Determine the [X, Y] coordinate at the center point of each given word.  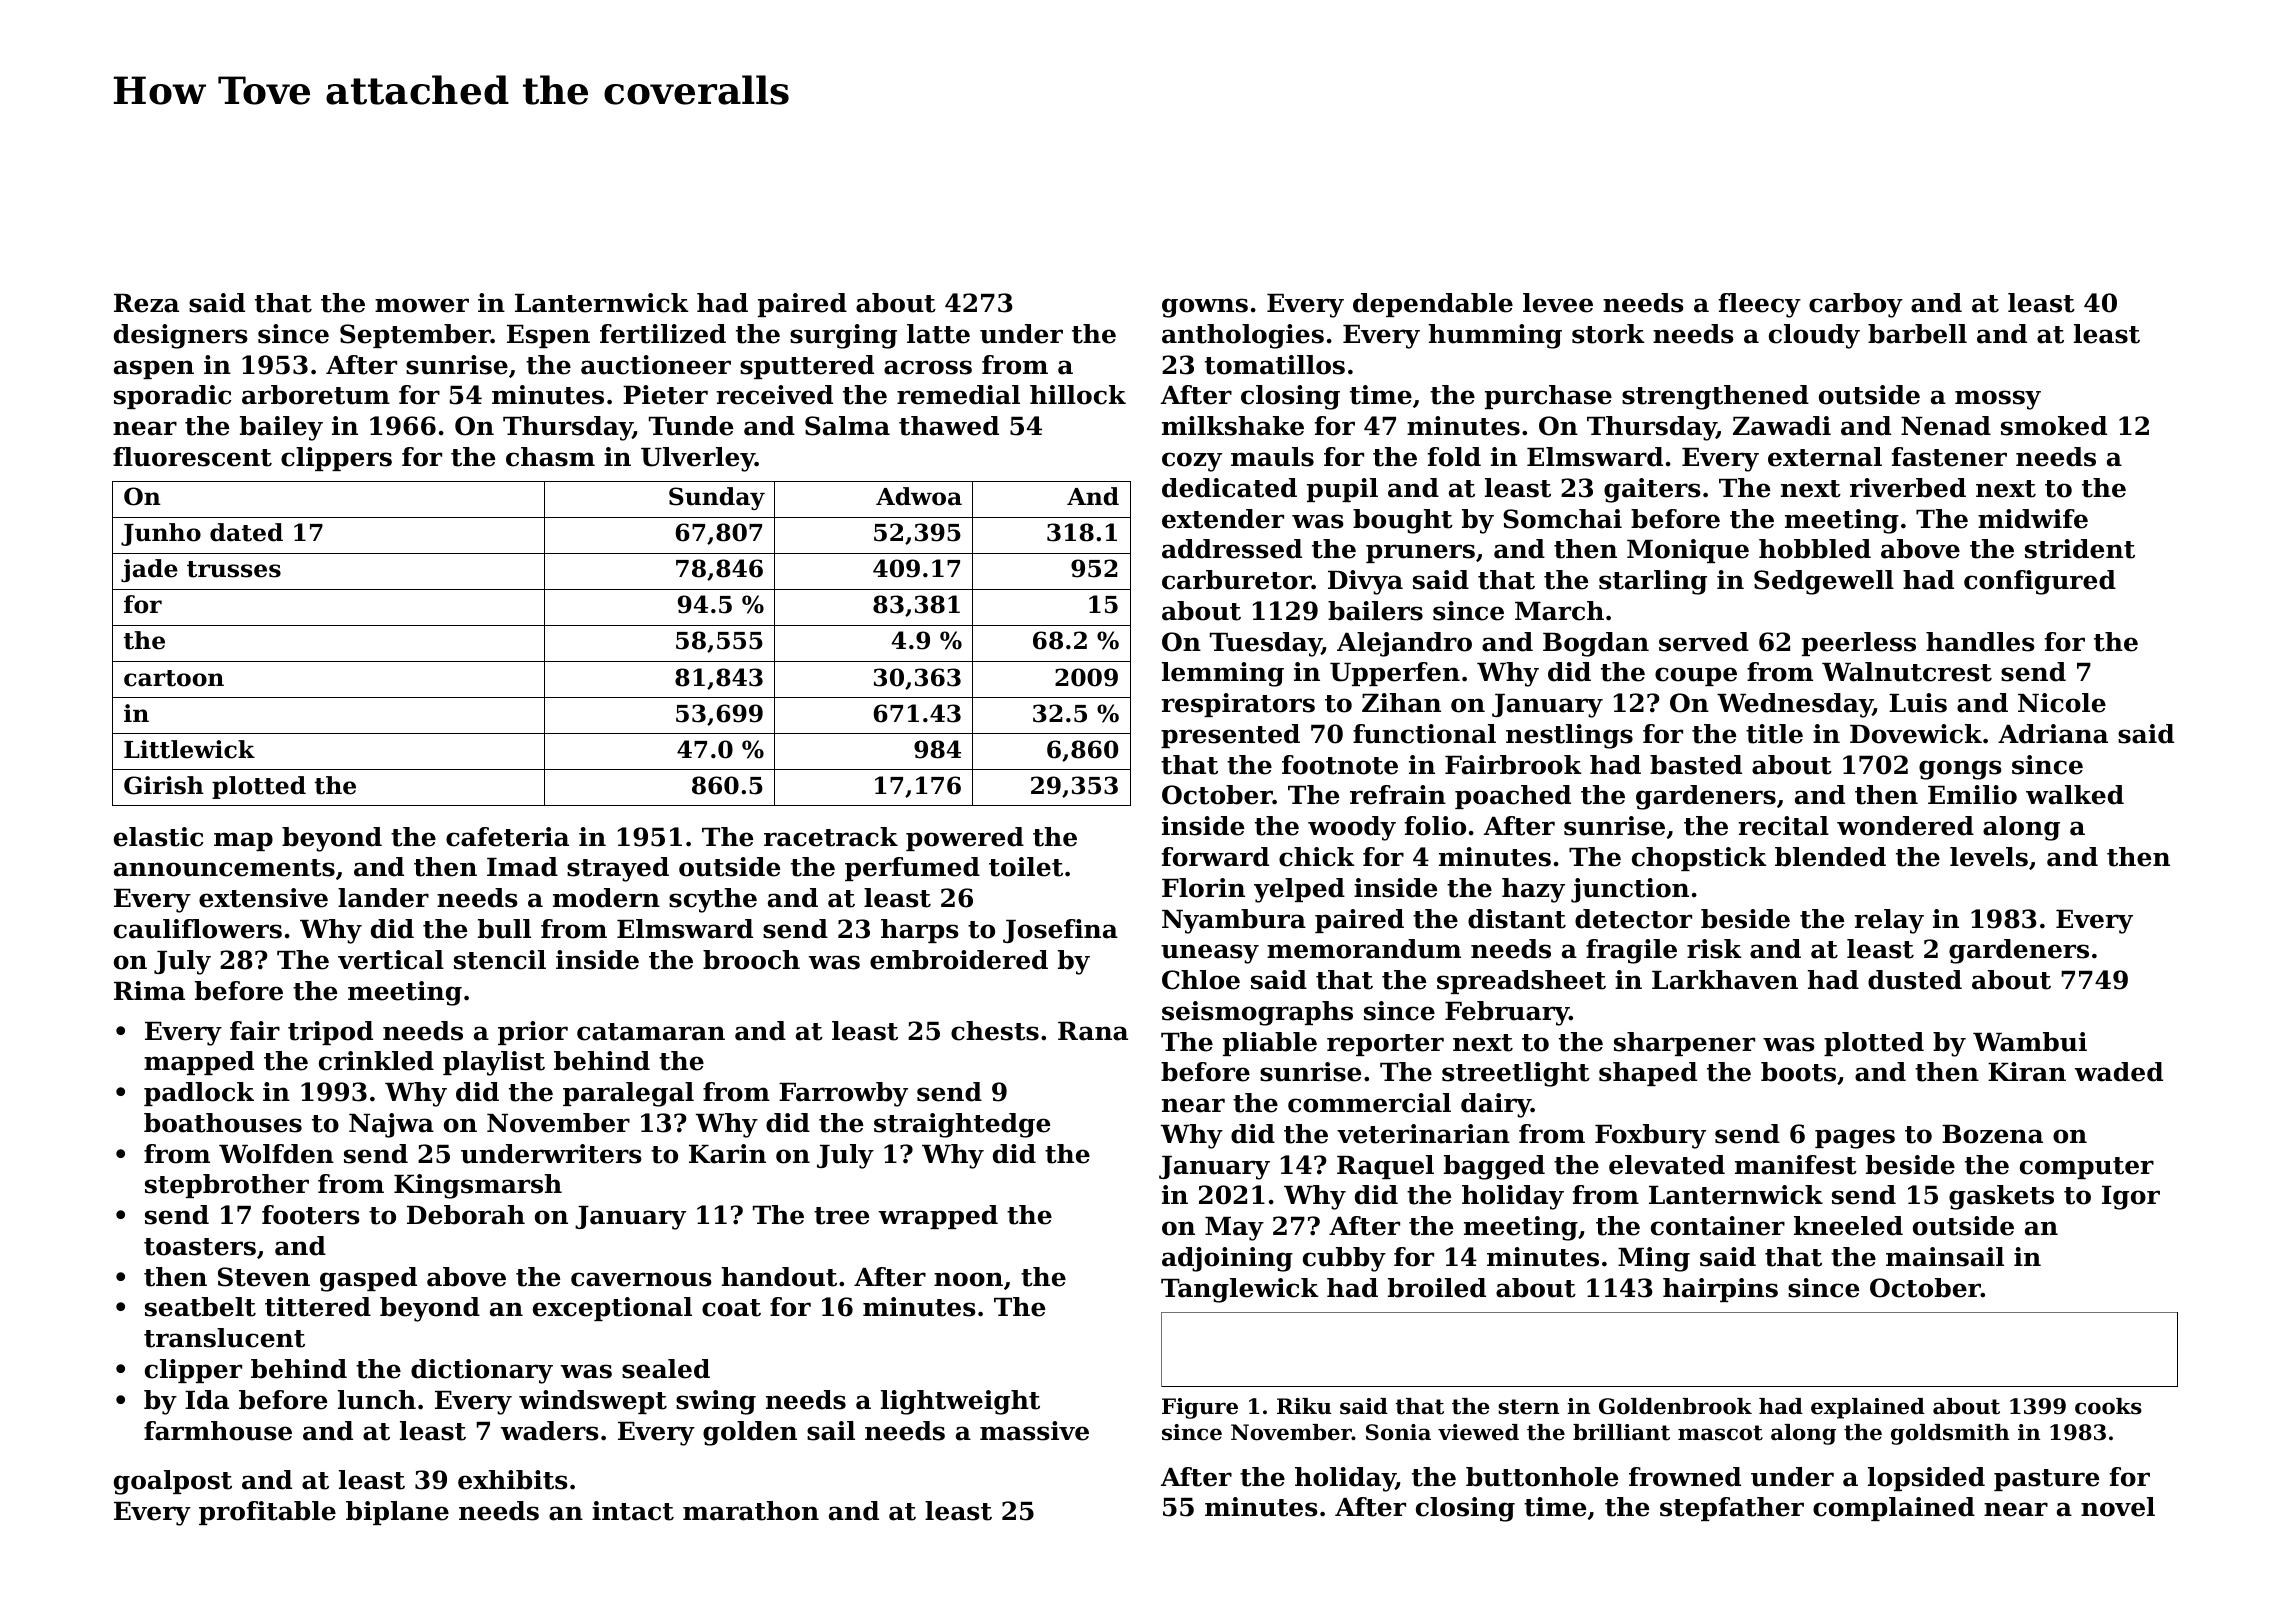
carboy [1856, 305]
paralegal [628, 1094]
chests [995, 1031]
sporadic [172, 397]
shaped [1648, 1074]
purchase [1548, 397]
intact [633, 1511]
